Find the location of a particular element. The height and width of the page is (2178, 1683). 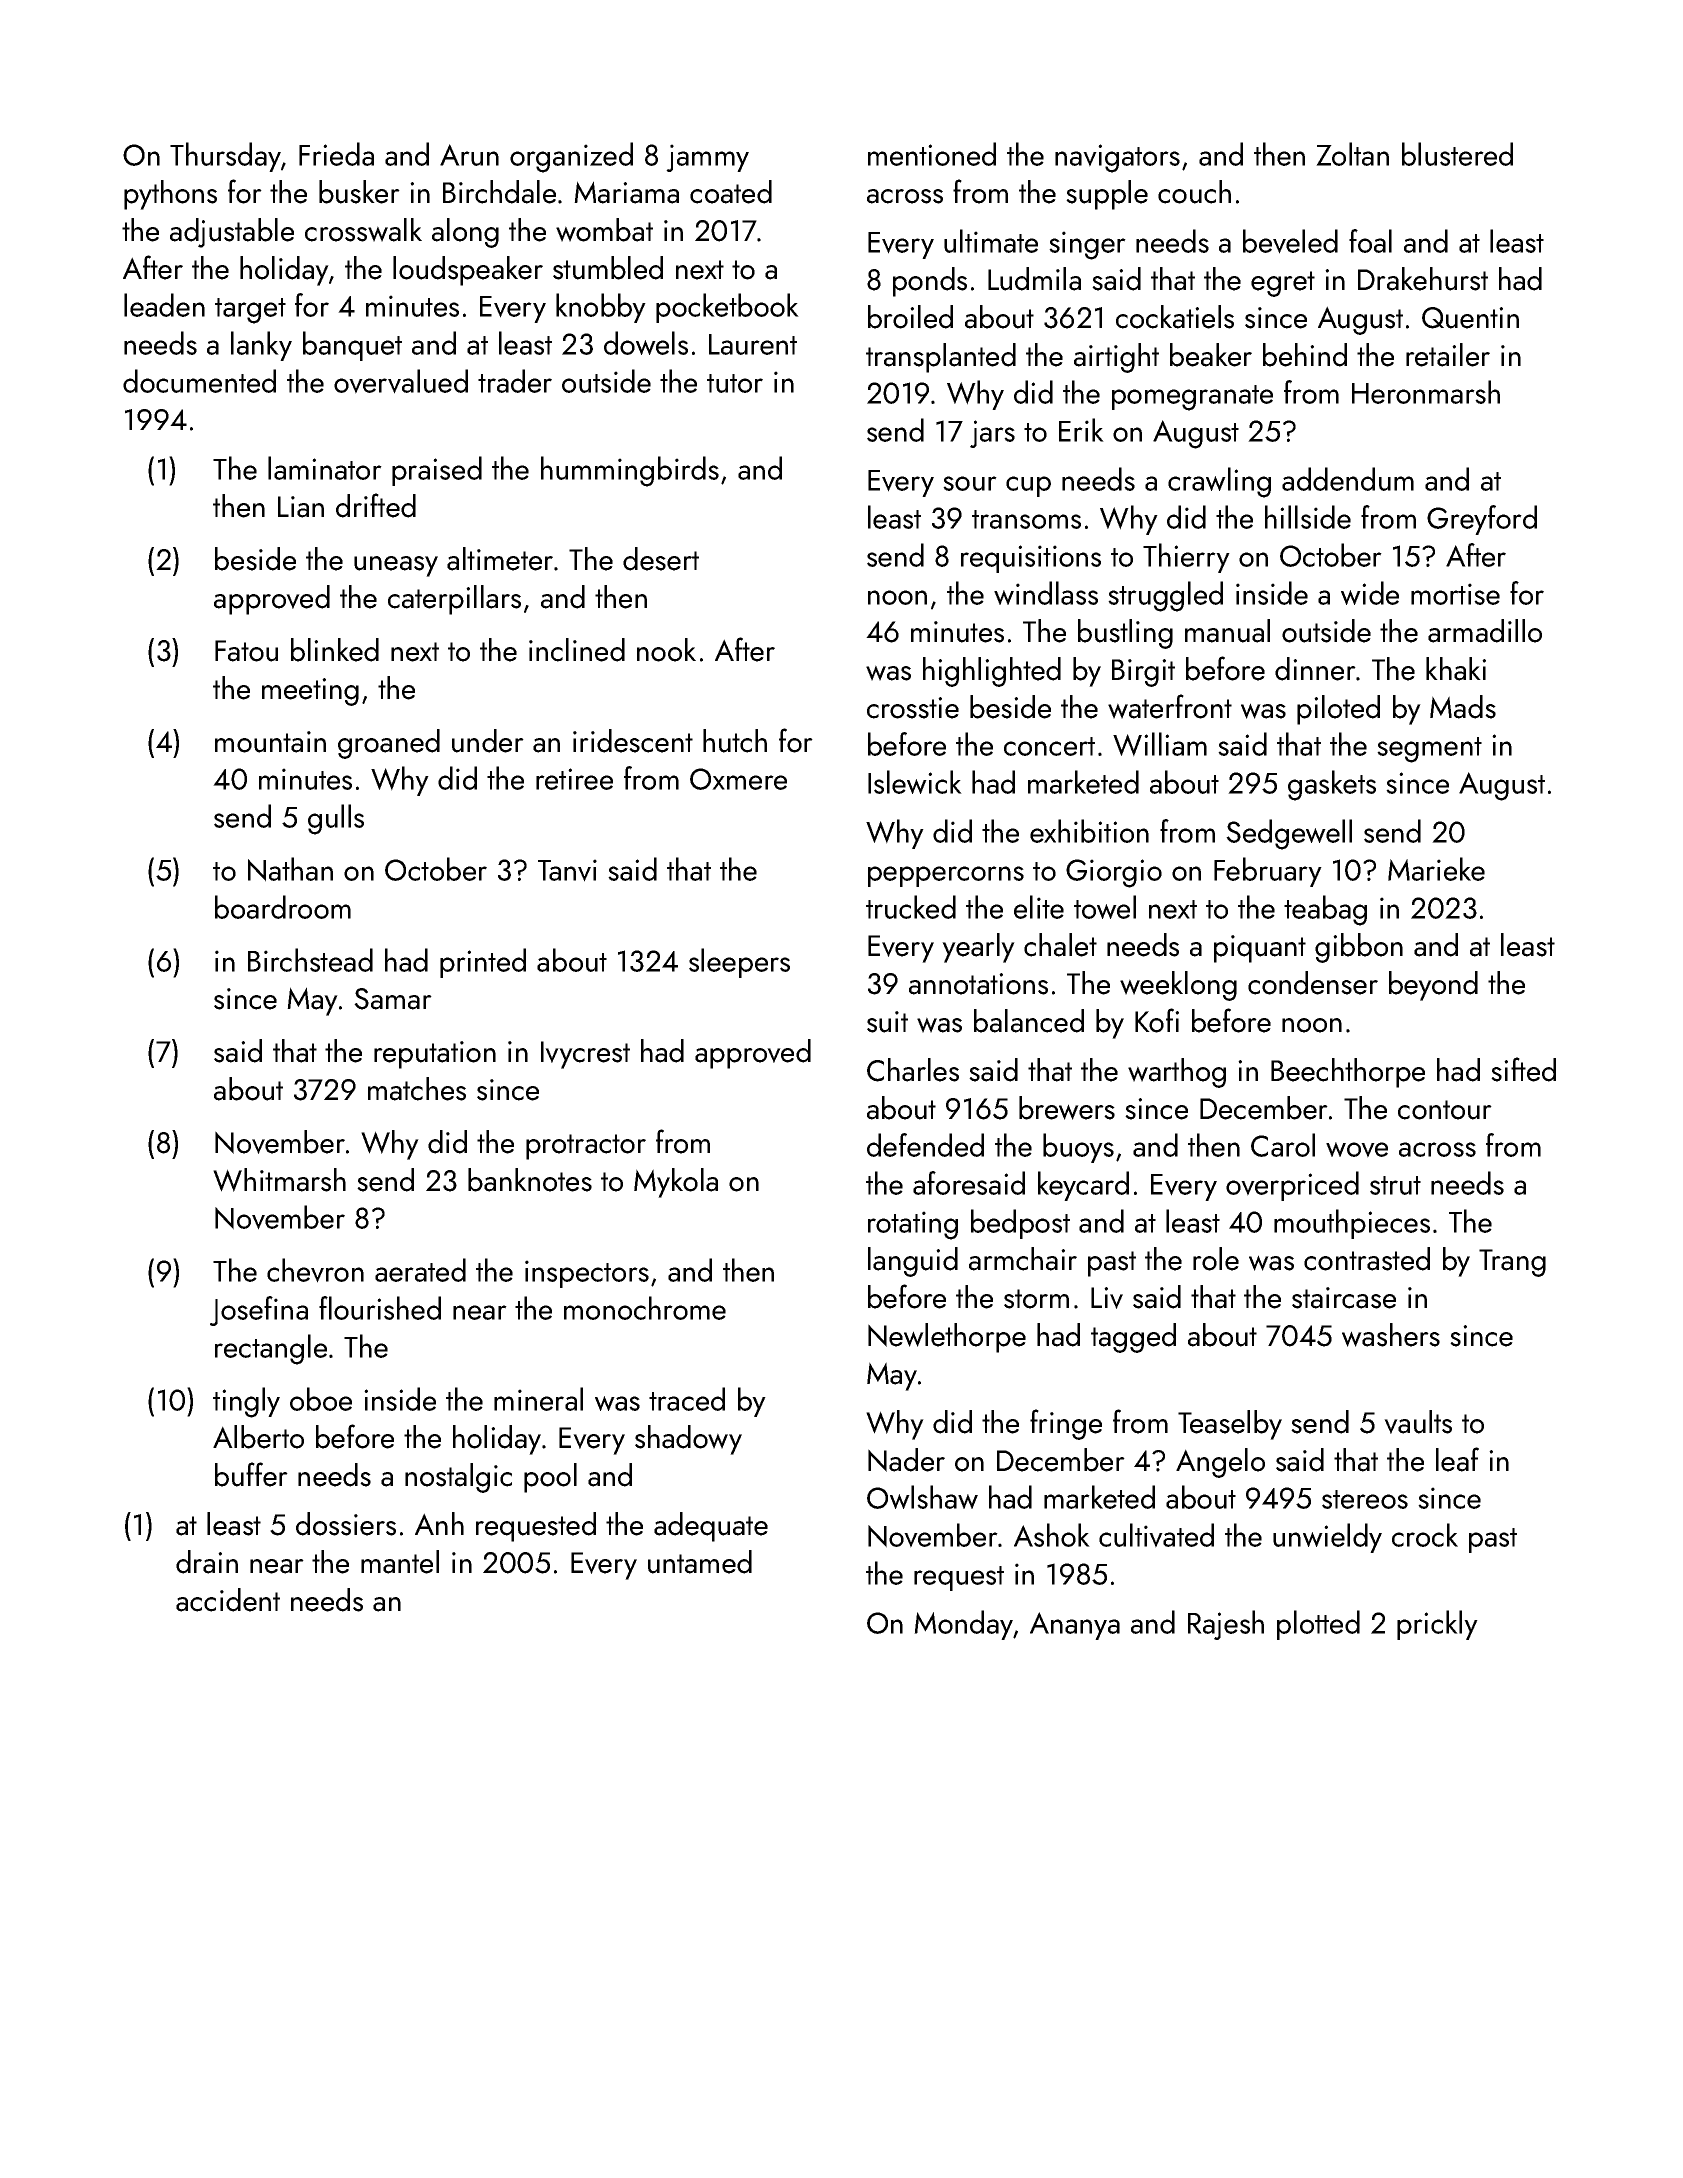

blustered is located at coordinates (1457, 154).
